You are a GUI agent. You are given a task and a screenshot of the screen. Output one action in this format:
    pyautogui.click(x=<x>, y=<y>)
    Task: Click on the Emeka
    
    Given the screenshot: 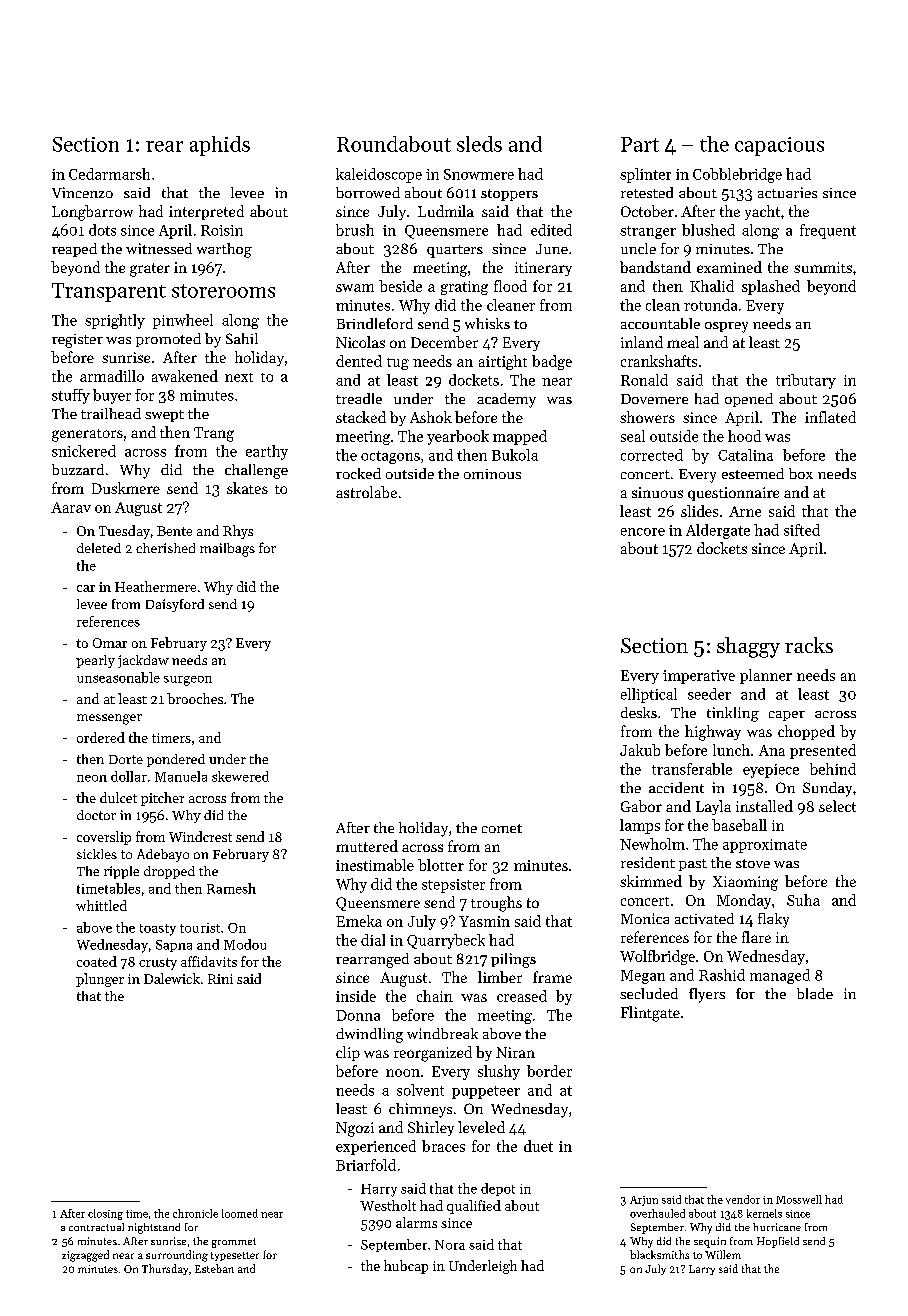 What is the action you would take?
    pyautogui.click(x=359, y=921)
